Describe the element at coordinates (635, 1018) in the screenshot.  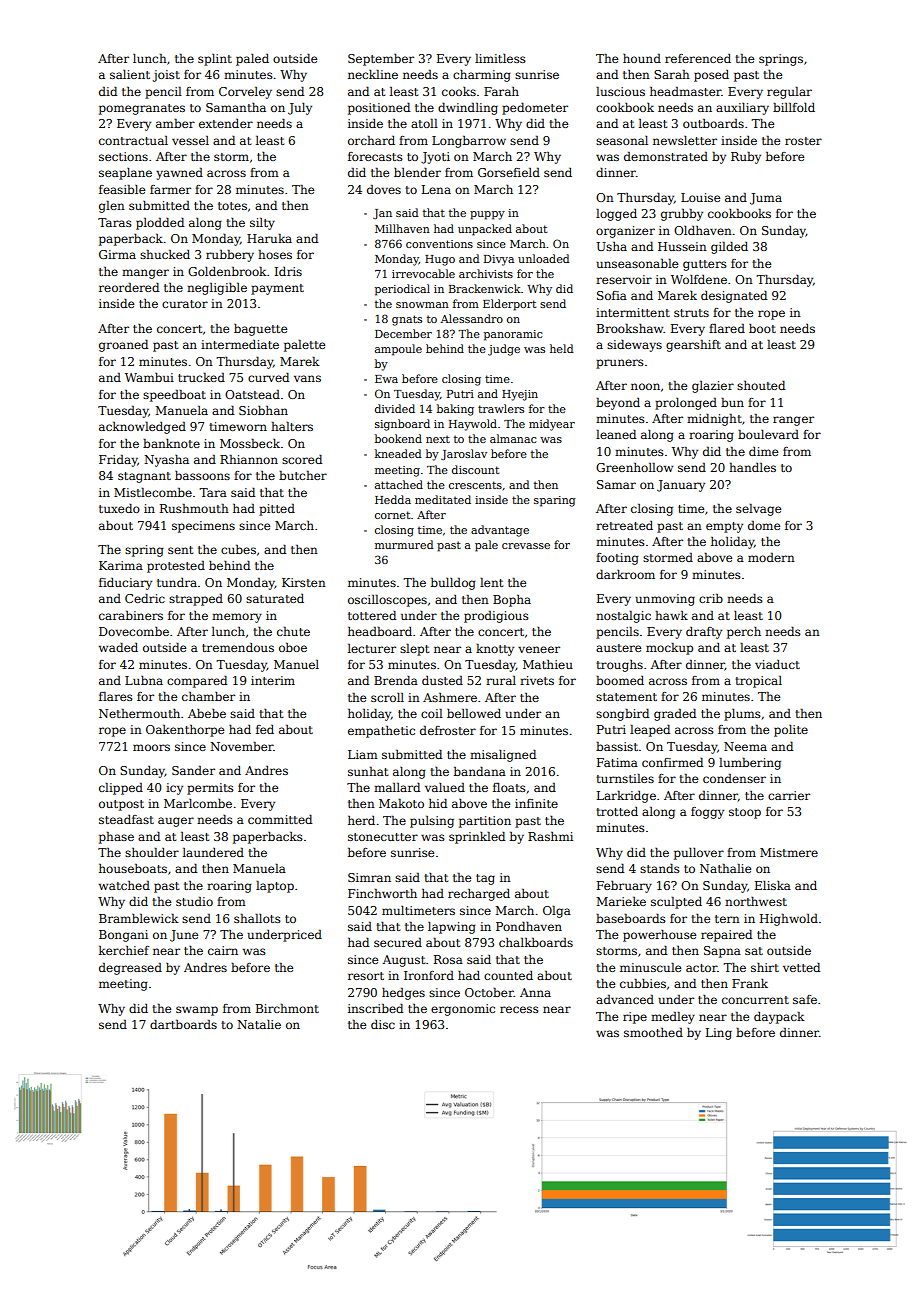
I see `ripe` at that location.
